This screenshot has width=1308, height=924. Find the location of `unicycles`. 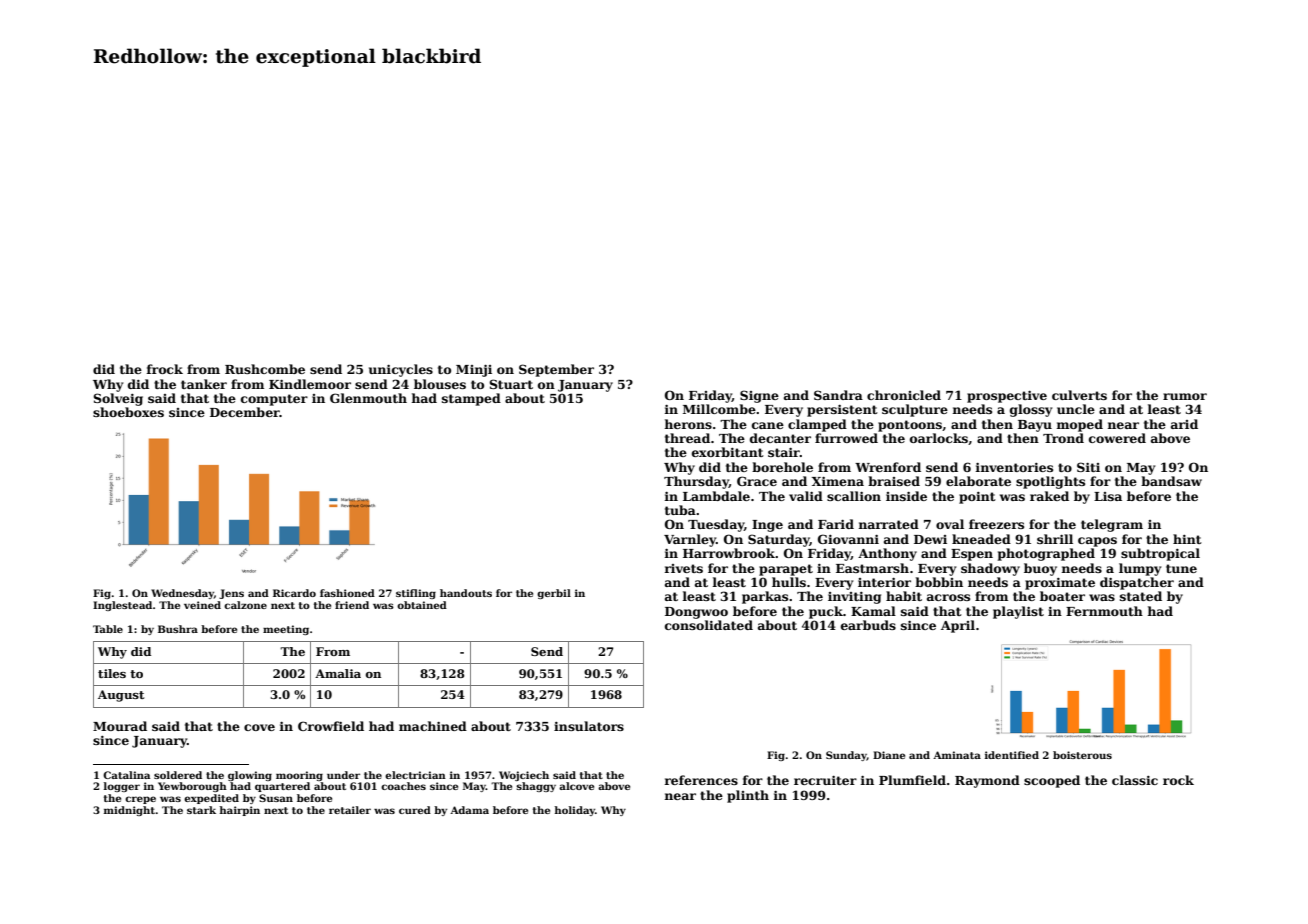

unicycles is located at coordinates (401, 370).
